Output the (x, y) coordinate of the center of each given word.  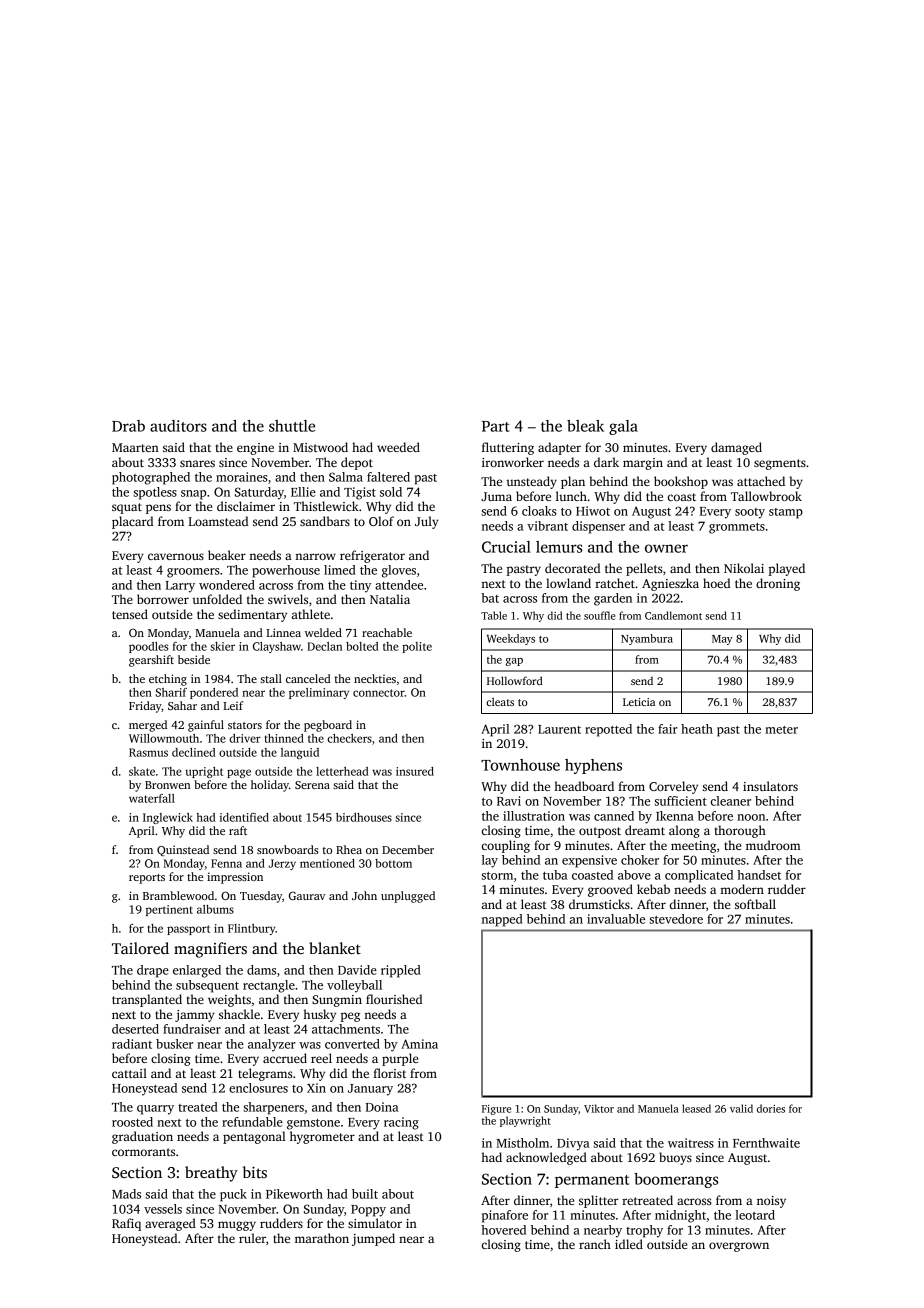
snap (193, 495)
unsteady (532, 482)
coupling (506, 846)
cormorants (143, 1152)
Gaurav (307, 895)
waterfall (152, 798)
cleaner (731, 801)
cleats (500, 701)
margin (643, 464)
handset (759, 875)
